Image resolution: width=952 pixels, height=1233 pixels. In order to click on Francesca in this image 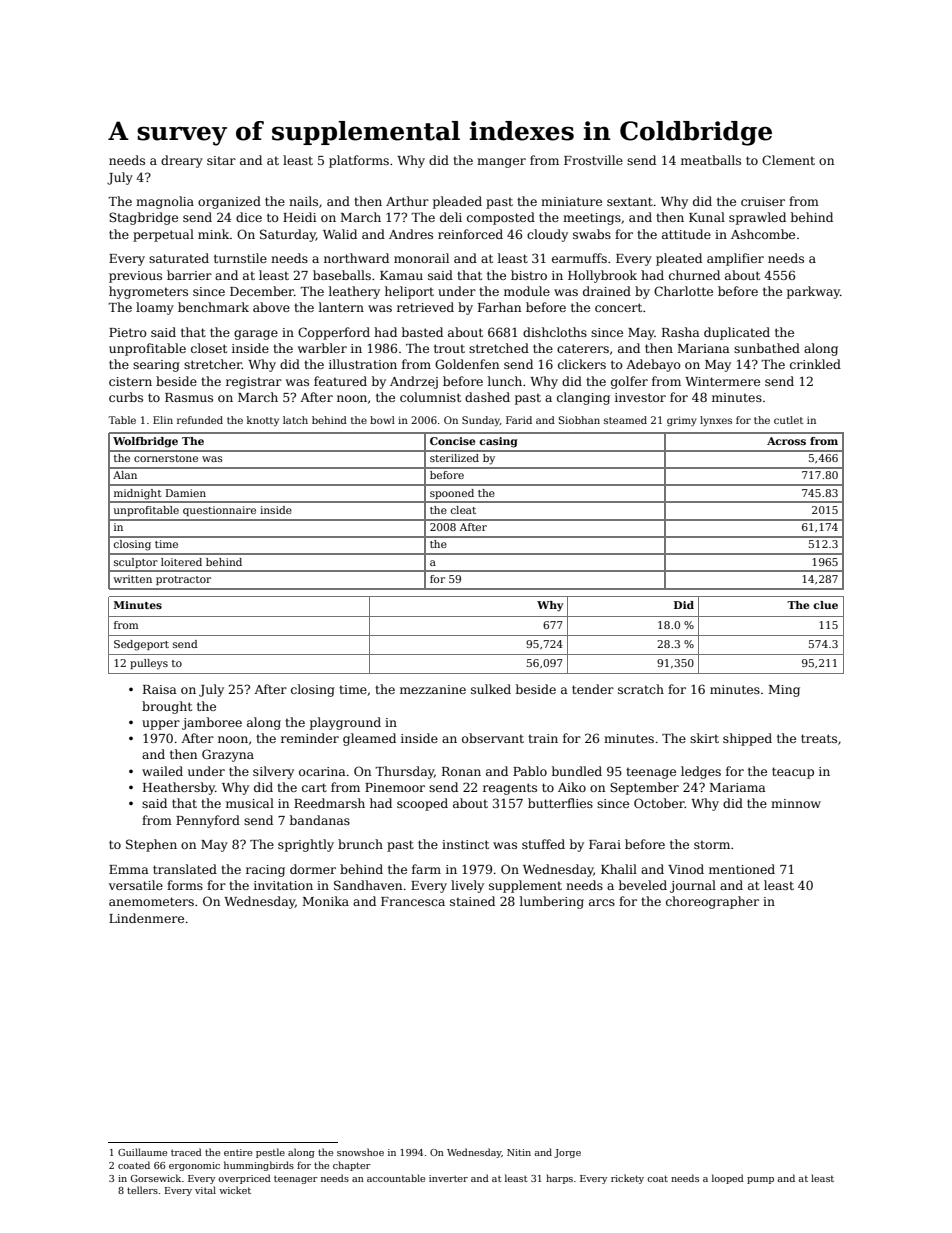, I will do `click(413, 901)`.
